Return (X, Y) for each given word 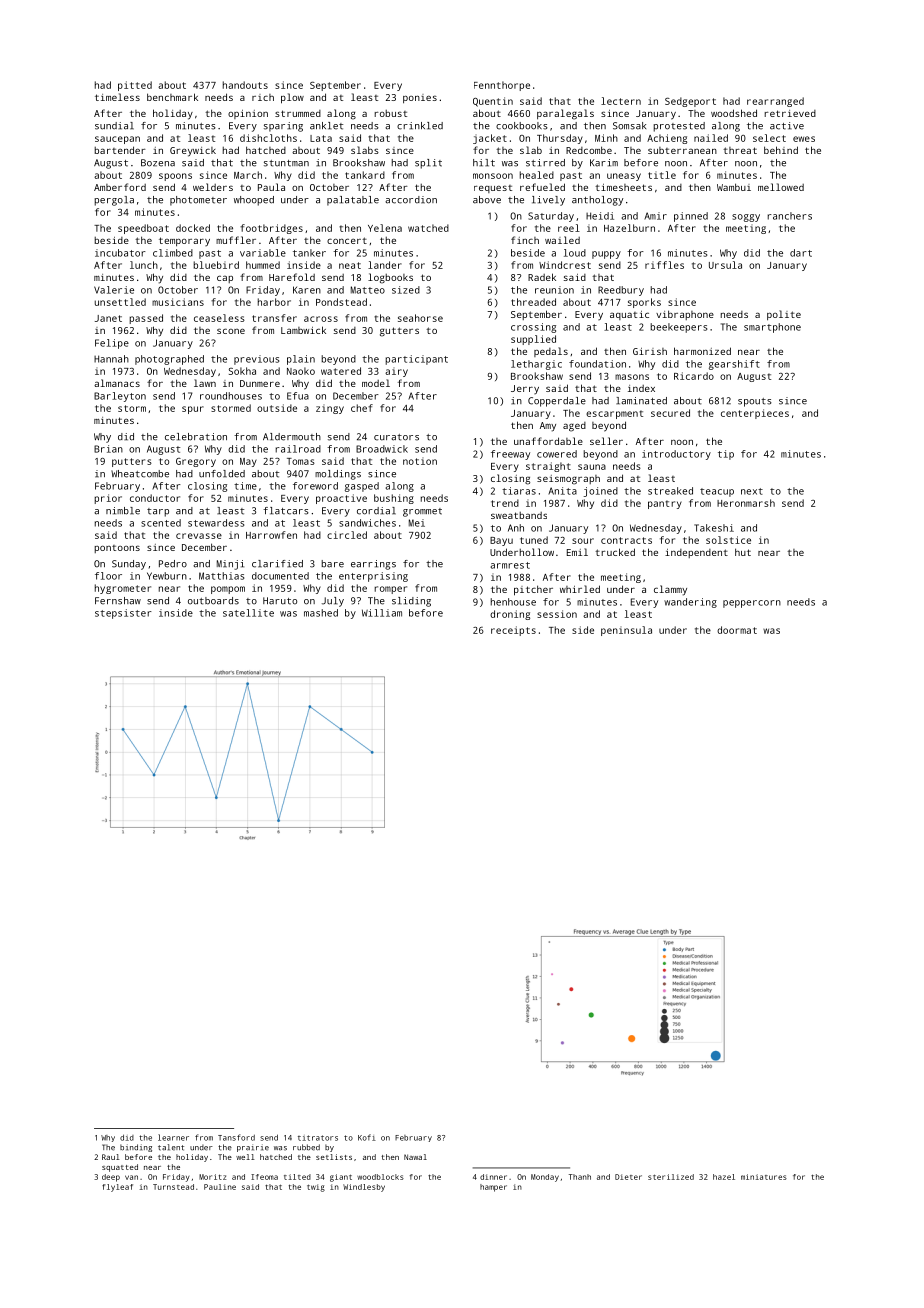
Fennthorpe (502, 86)
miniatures (764, 1177)
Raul (111, 1157)
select (769, 138)
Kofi (367, 1137)
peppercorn (752, 604)
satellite (248, 613)
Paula (271, 187)
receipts (513, 631)
